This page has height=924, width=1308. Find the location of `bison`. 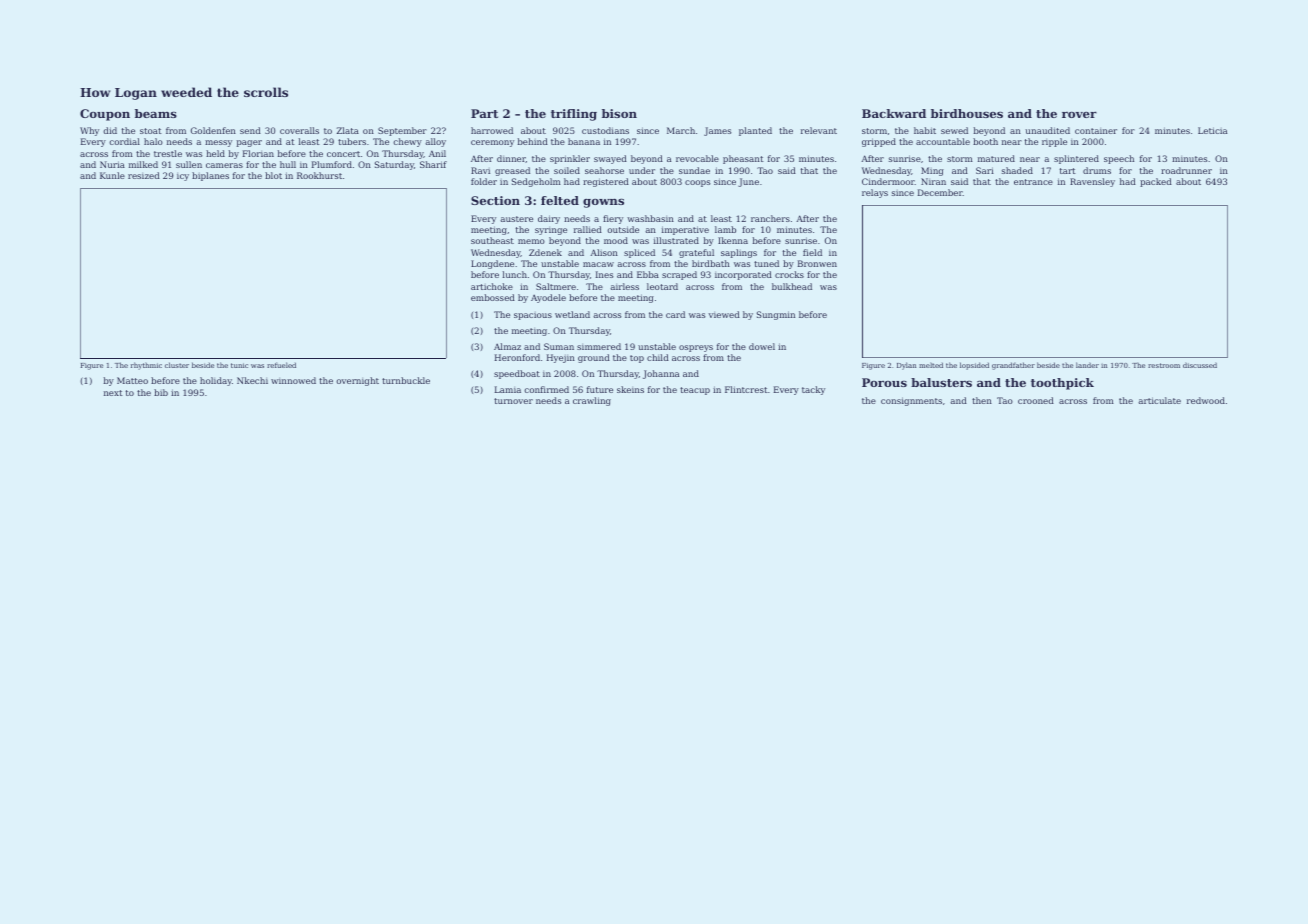

bison is located at coordinates (619, 113).
